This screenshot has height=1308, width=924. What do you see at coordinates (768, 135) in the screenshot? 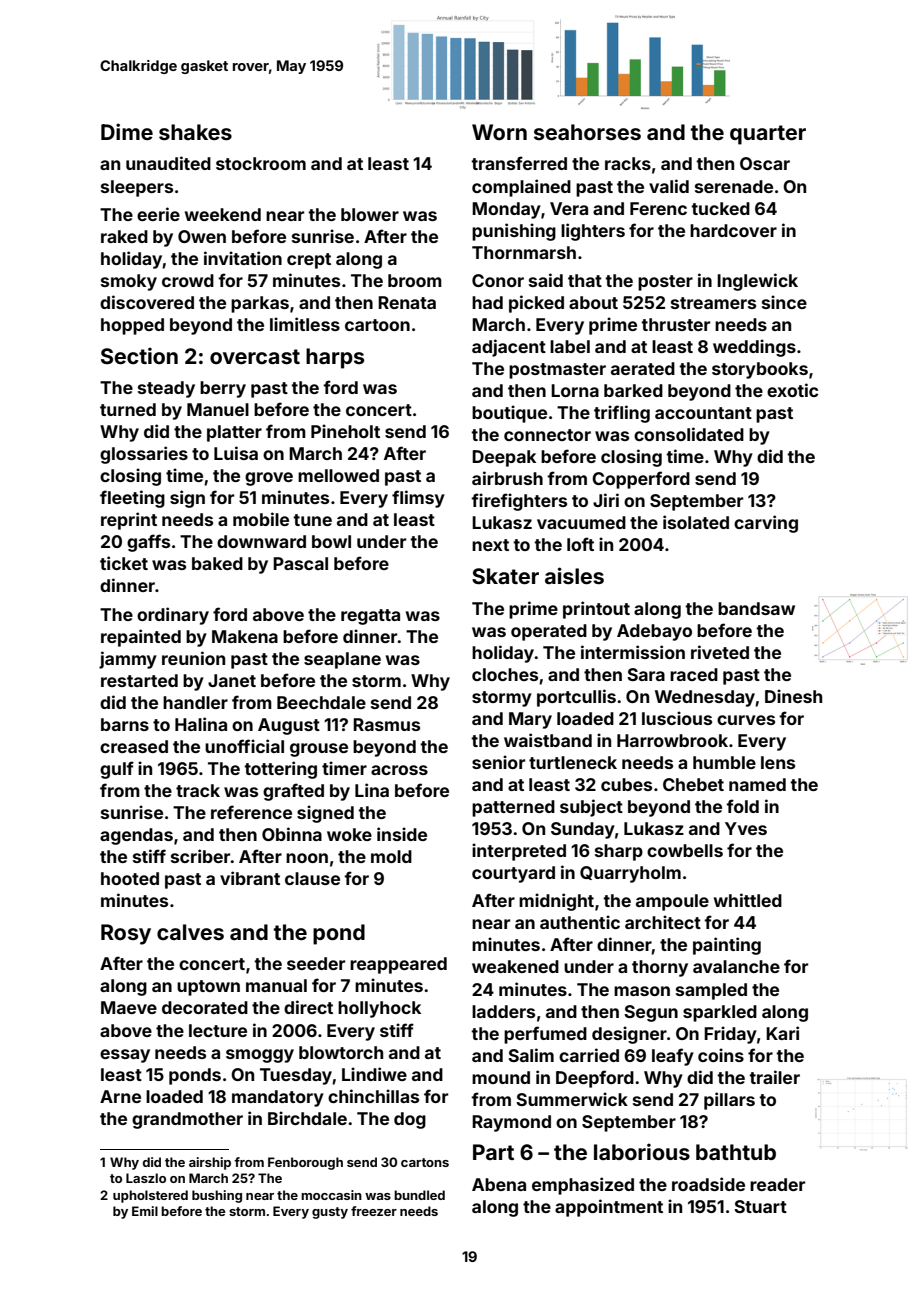
I see `quarter` at bounding box center [768, 135].
